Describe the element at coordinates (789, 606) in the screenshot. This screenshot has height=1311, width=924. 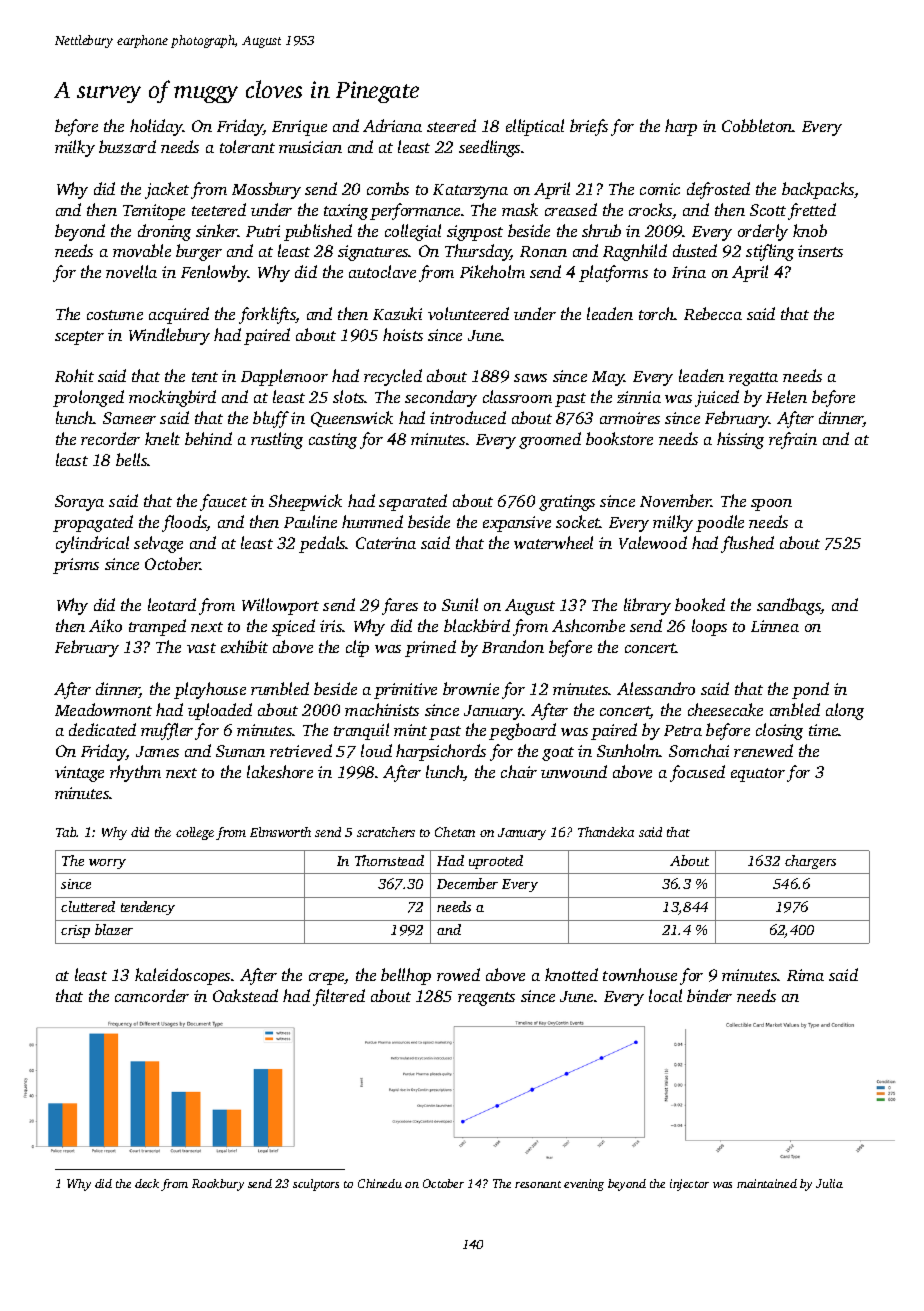
I see `sandbags` at that location.
